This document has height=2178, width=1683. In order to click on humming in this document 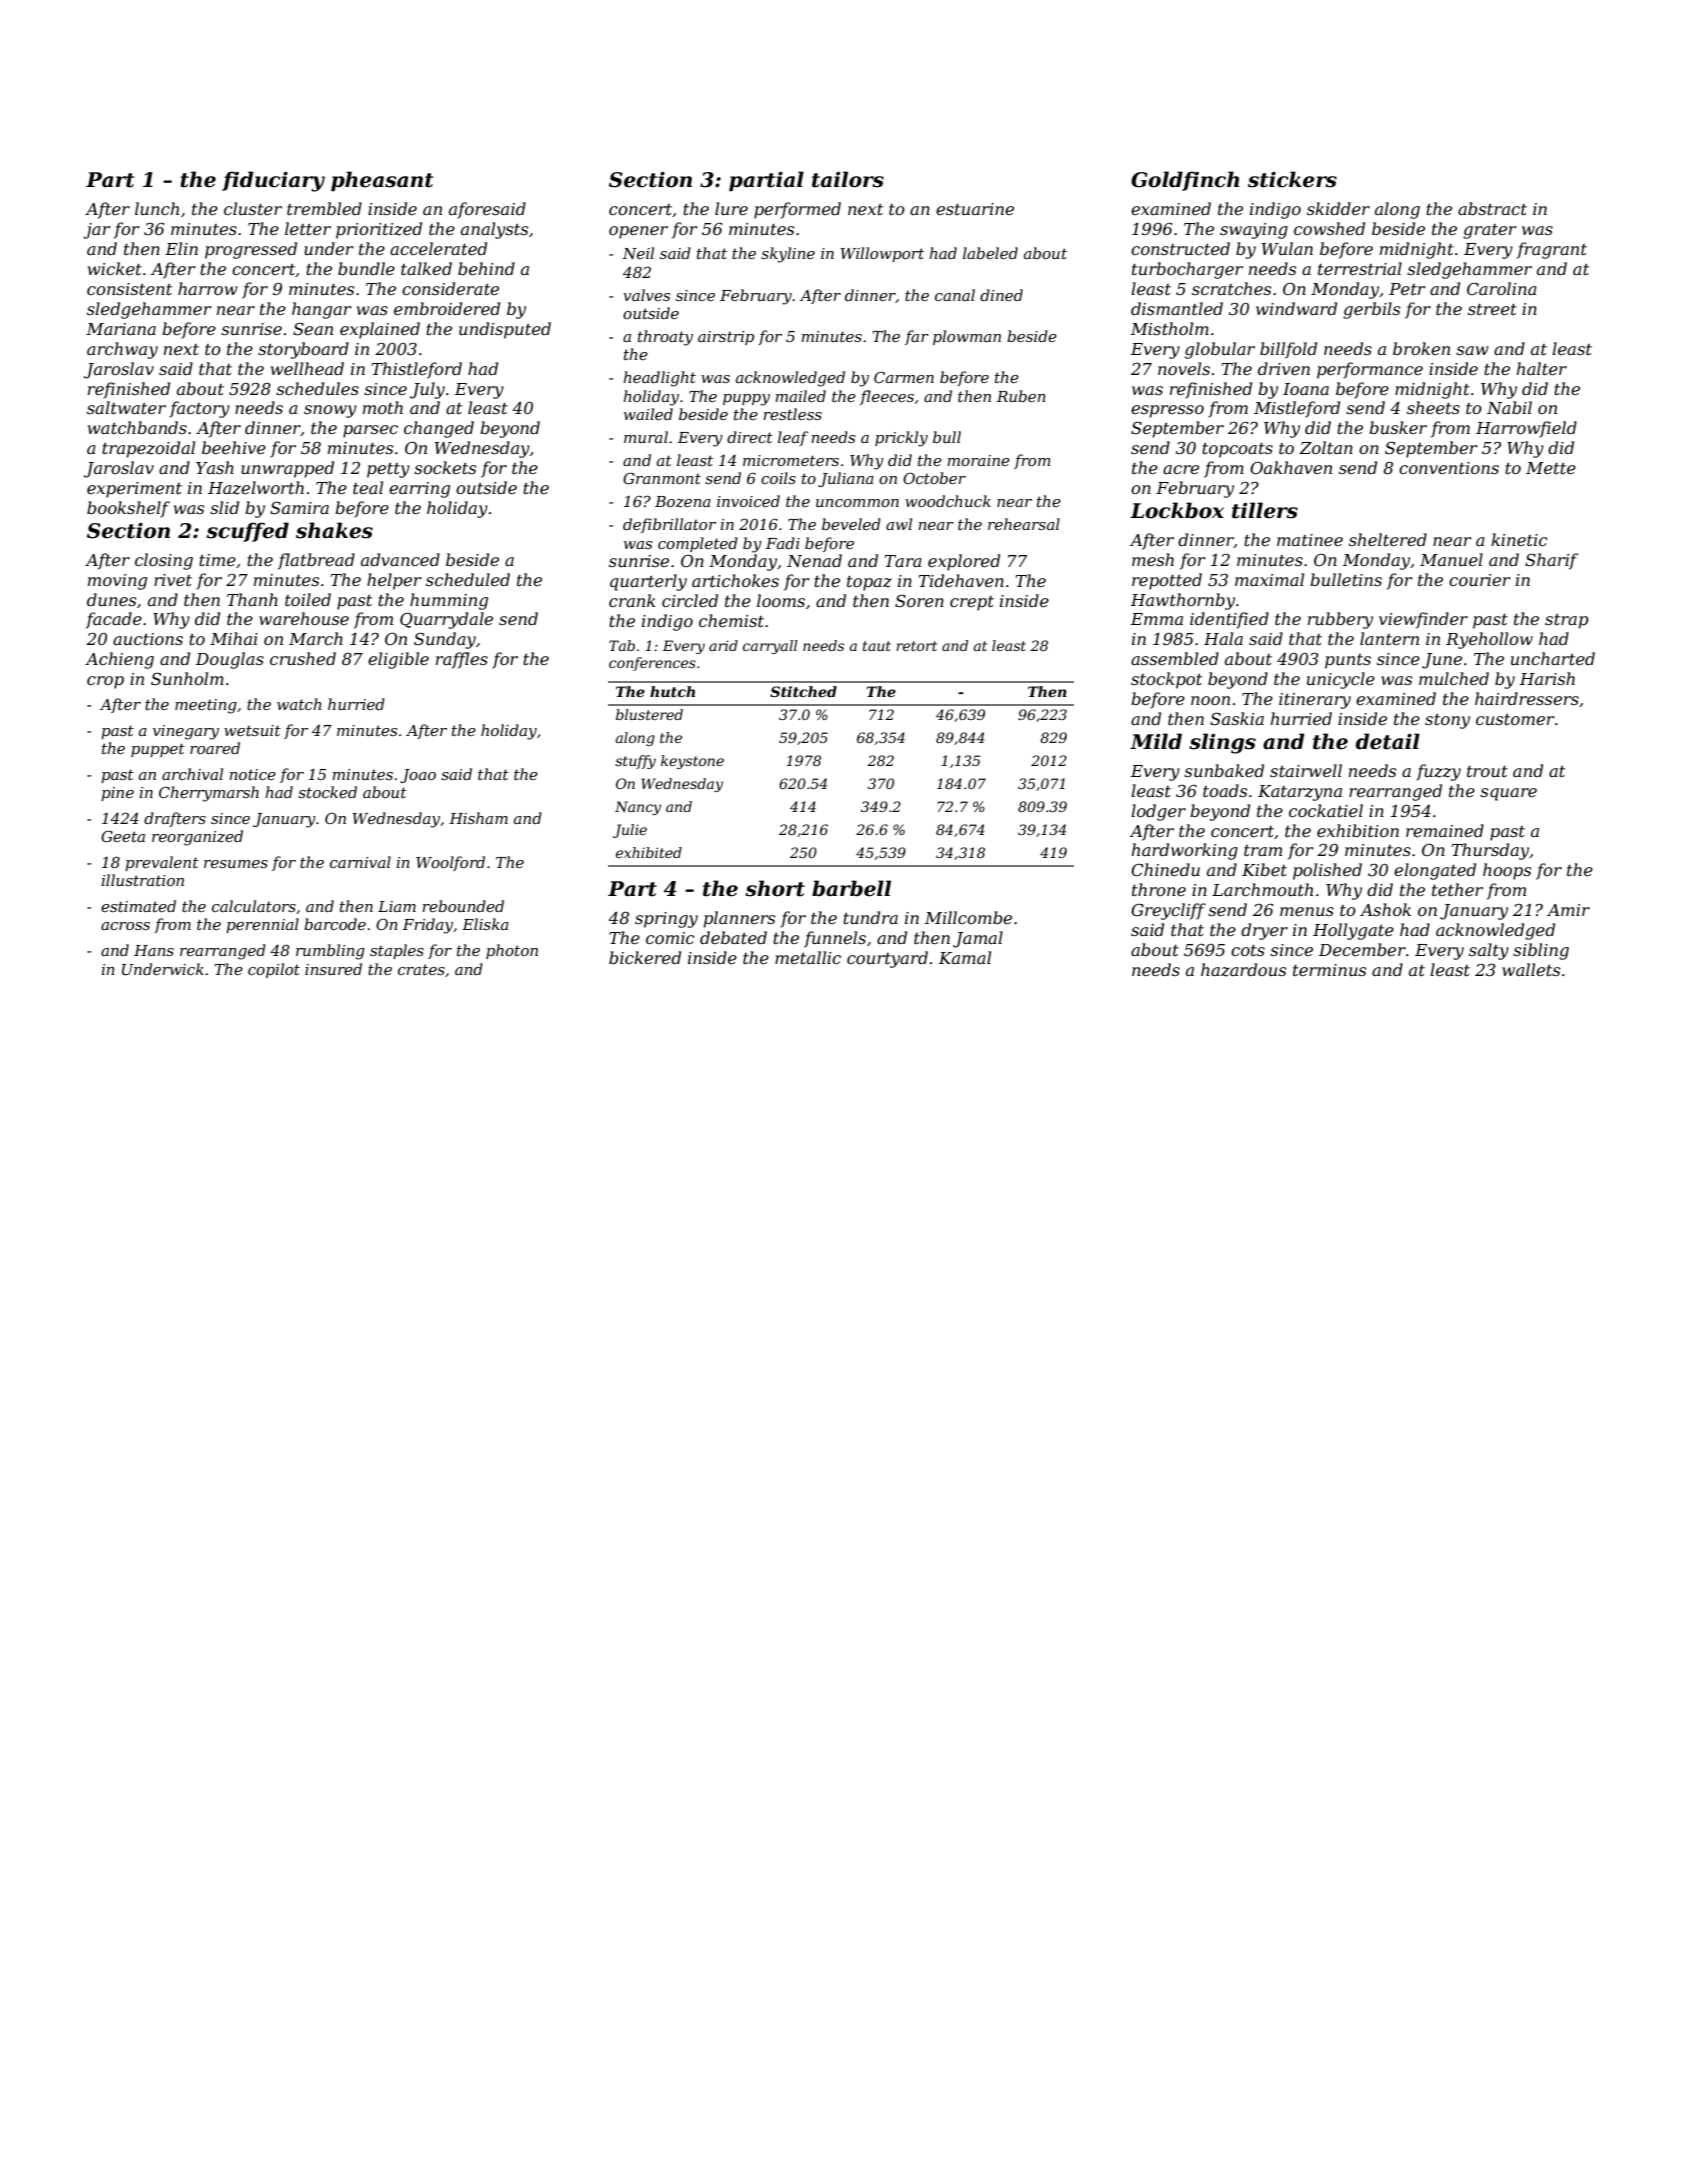, I will do `click(449, 601)`.
